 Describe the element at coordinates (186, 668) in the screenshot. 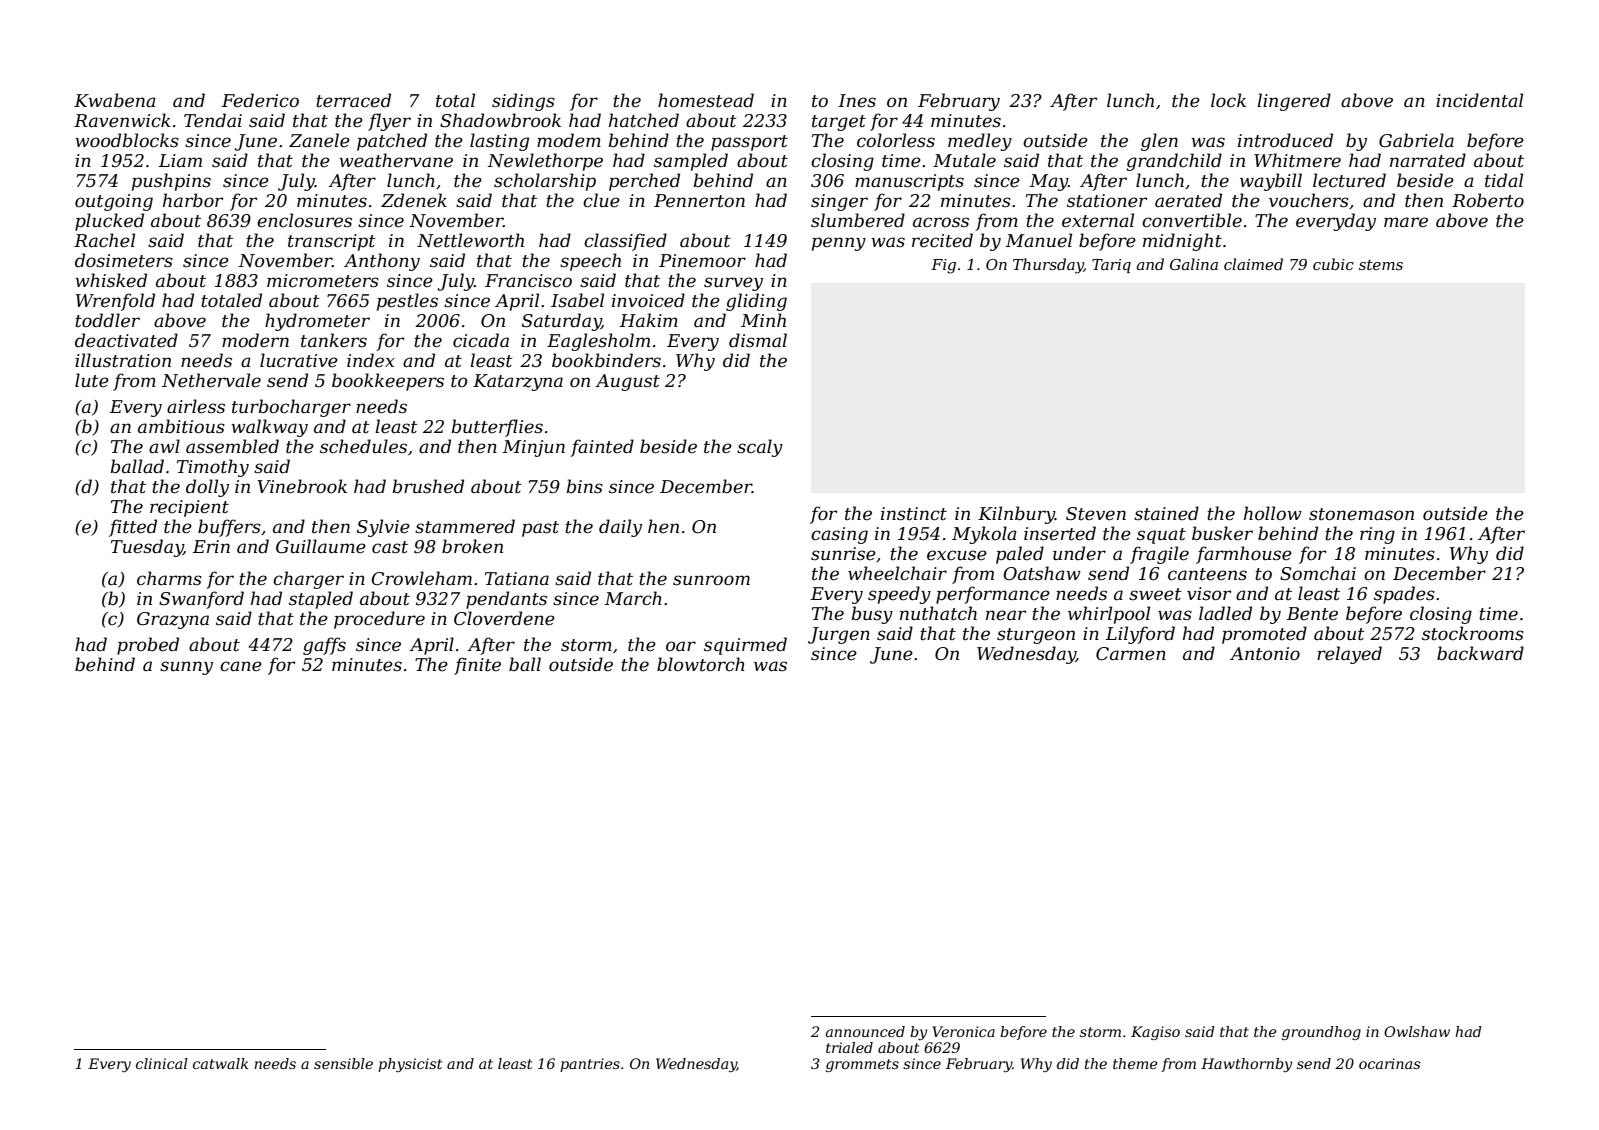

I see `sunny` at that location.
